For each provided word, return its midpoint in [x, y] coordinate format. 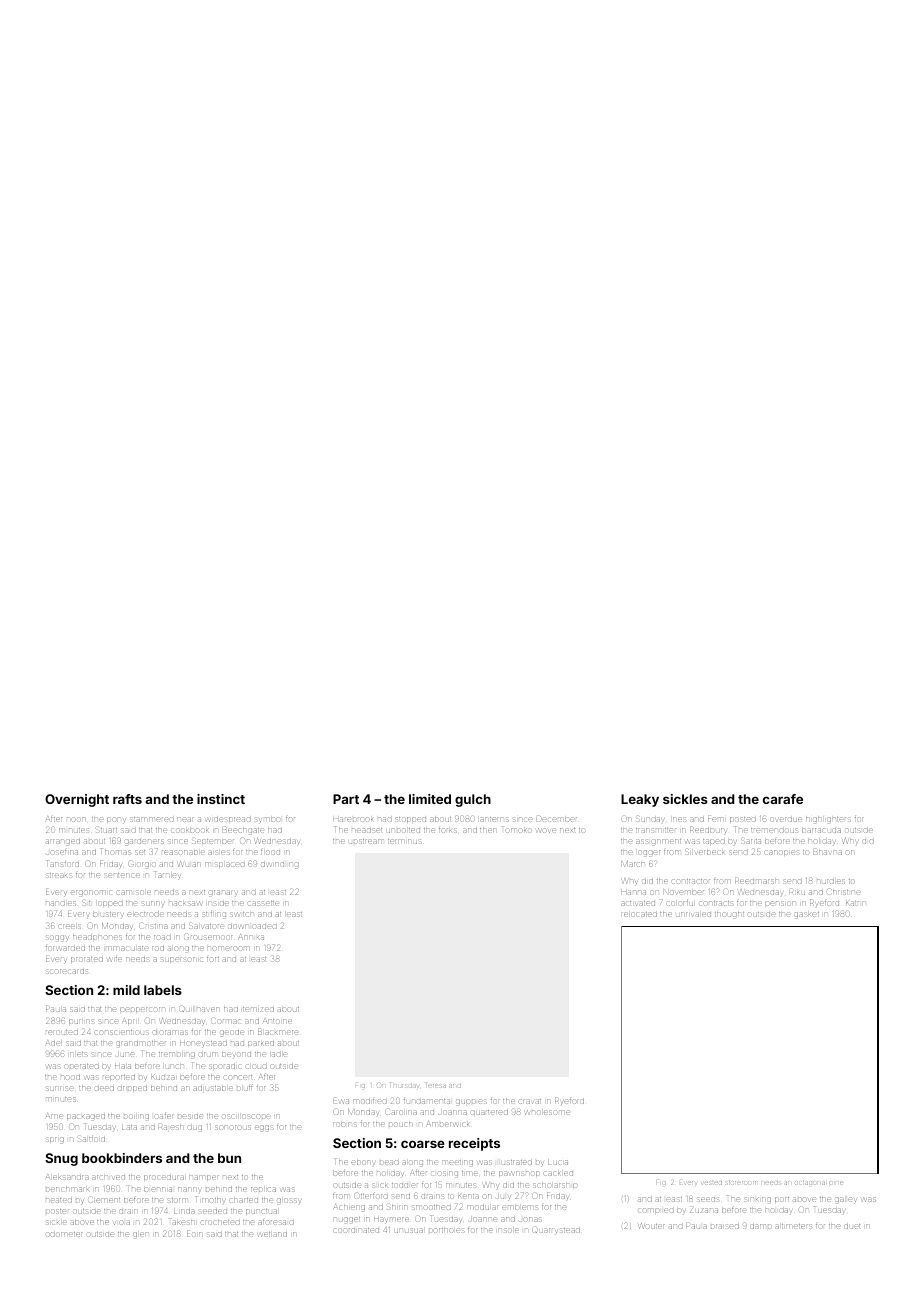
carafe [783, 799]
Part [346, 799]
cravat [530, 1101]
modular [482, 1207]
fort [213, 959]
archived [108, 1177]
